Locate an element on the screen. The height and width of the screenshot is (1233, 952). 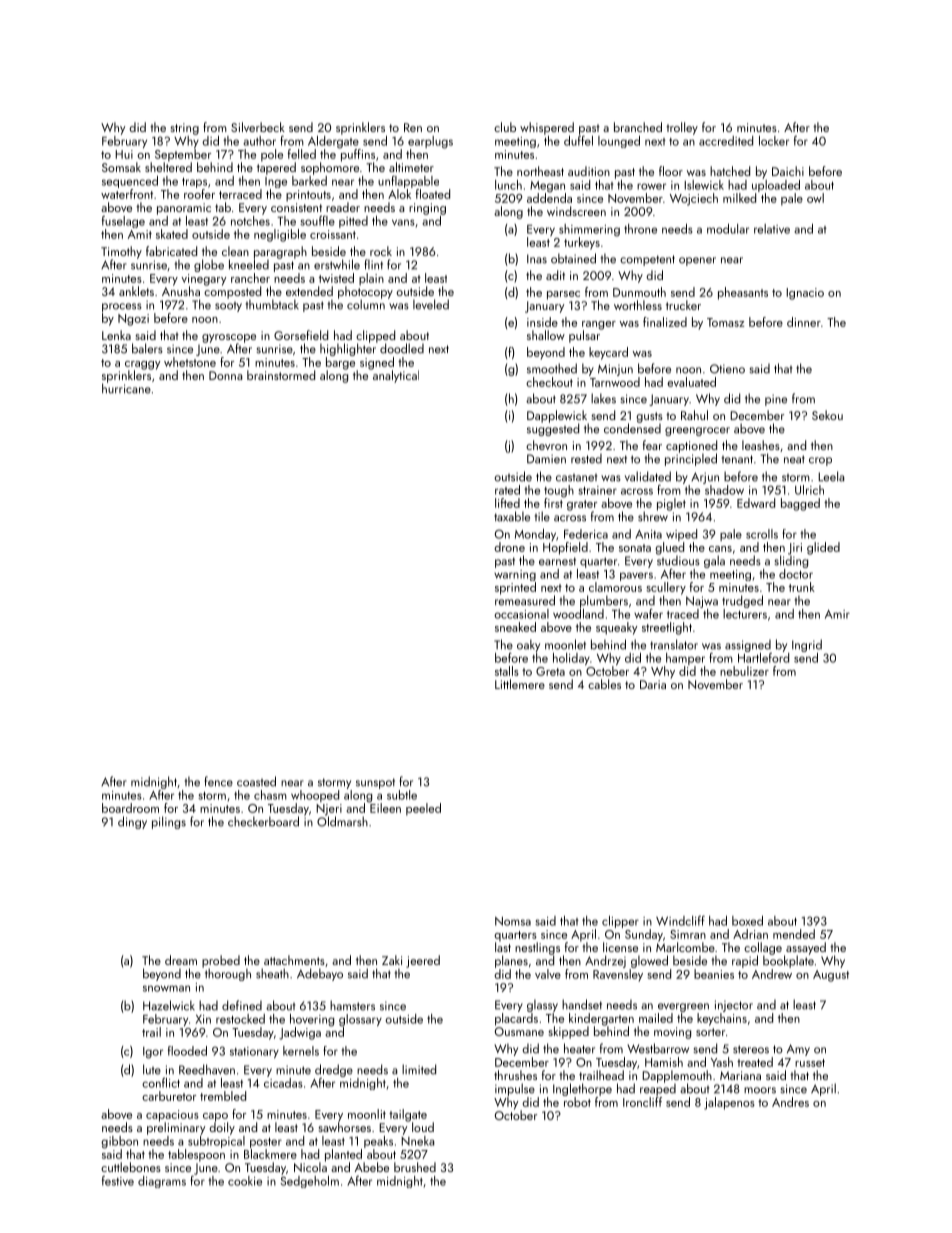
locker is located at coordinates (774, 141).
